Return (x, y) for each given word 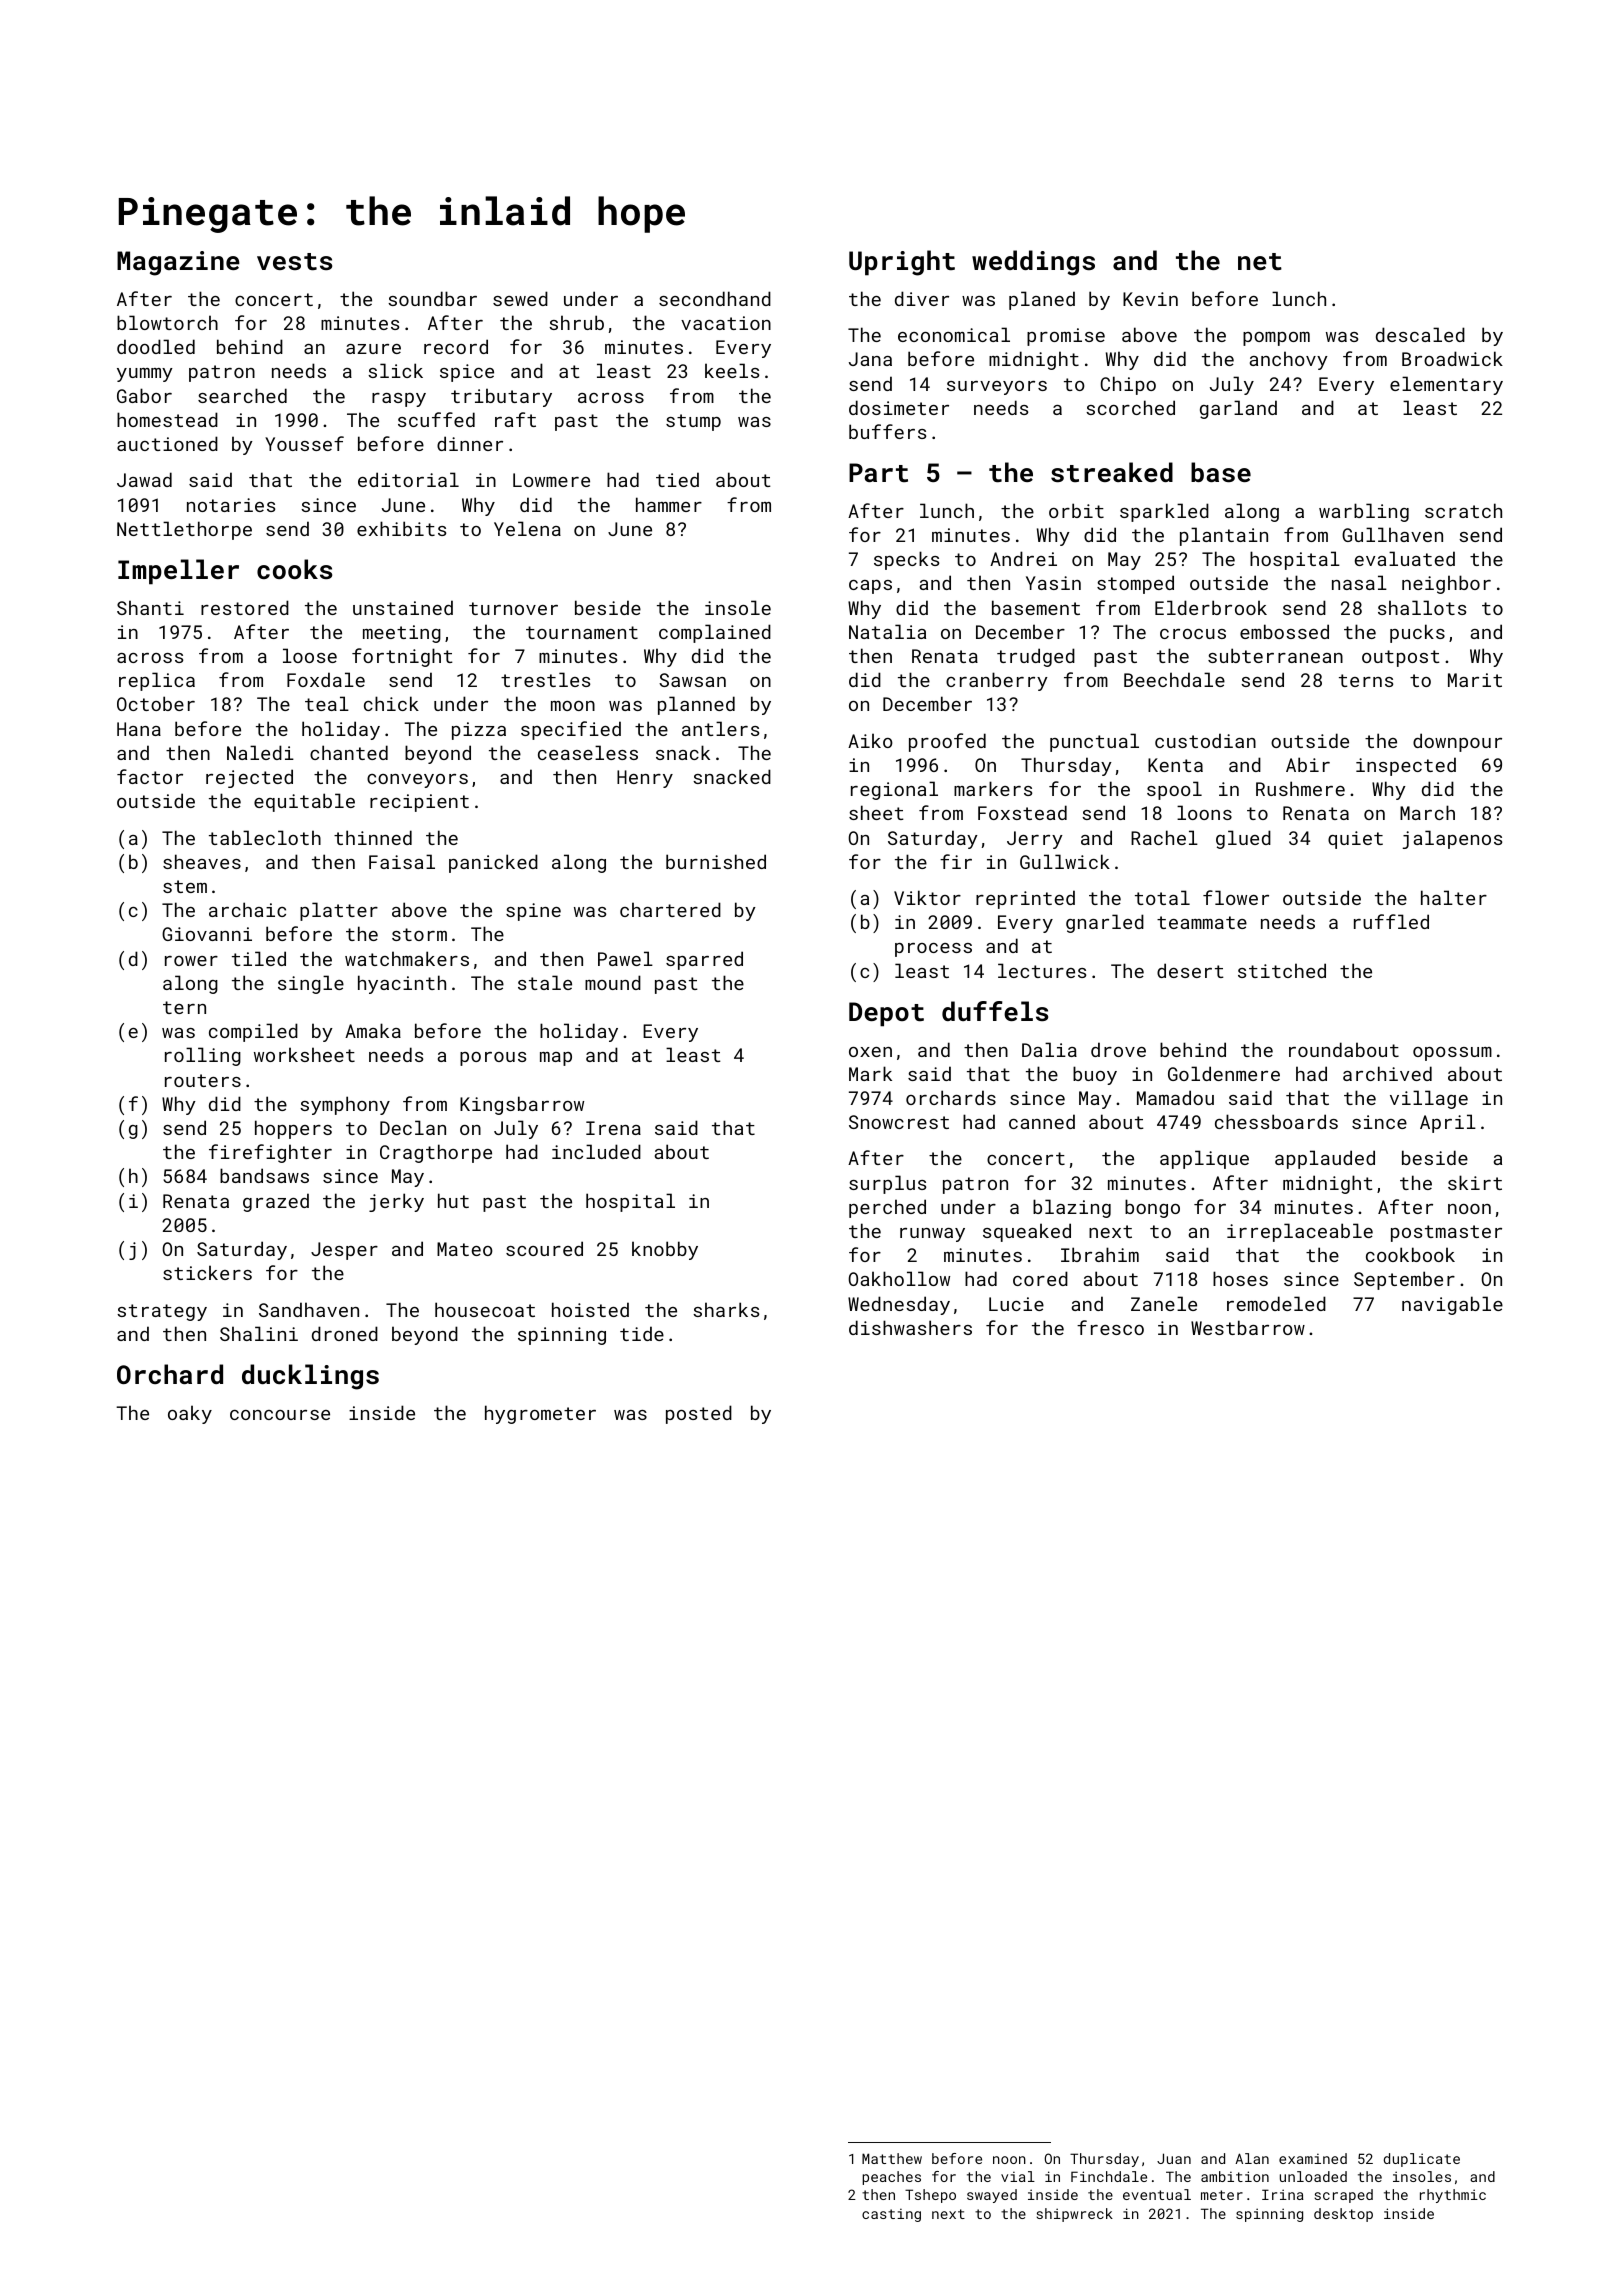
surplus (887, 1184)
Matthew (892, 2158)
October (156, 703)
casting (891, 2215)
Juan (1174, 2158)
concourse (280, 1415)
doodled (156, 346)
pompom (1276, 339)
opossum (1452, 1054)
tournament (582, 632)
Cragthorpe (436, 1153)
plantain (1224, 536)
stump (693, 422)
